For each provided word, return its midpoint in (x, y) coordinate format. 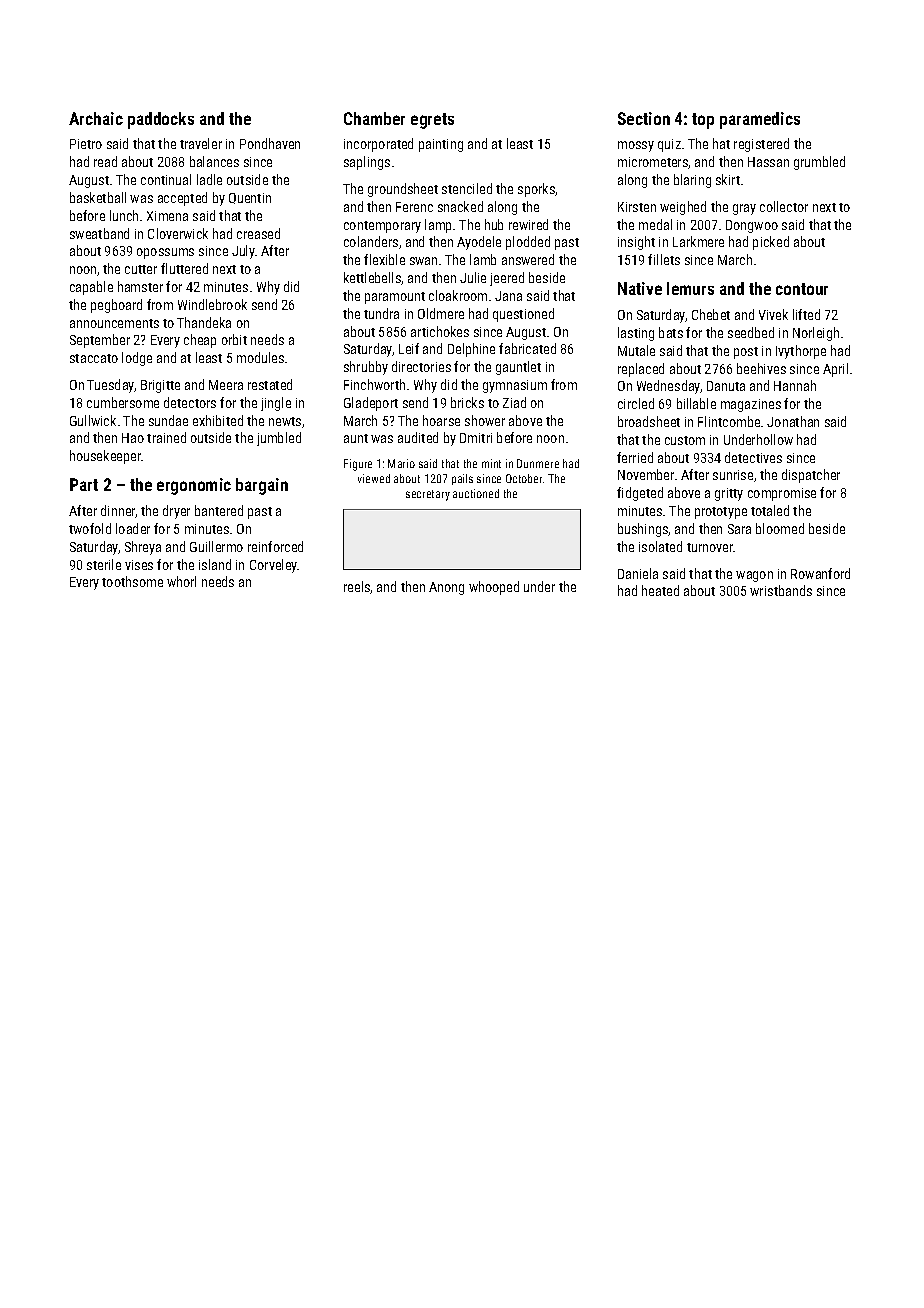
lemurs (690, 288)
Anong (446, 588)
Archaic (96, 118)
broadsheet (649, 421)
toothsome (132, 581)
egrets (432, 121)
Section (644, 118)
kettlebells (373, 278)
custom (685, 440)
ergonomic (194, 486)
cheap (200, 341)
